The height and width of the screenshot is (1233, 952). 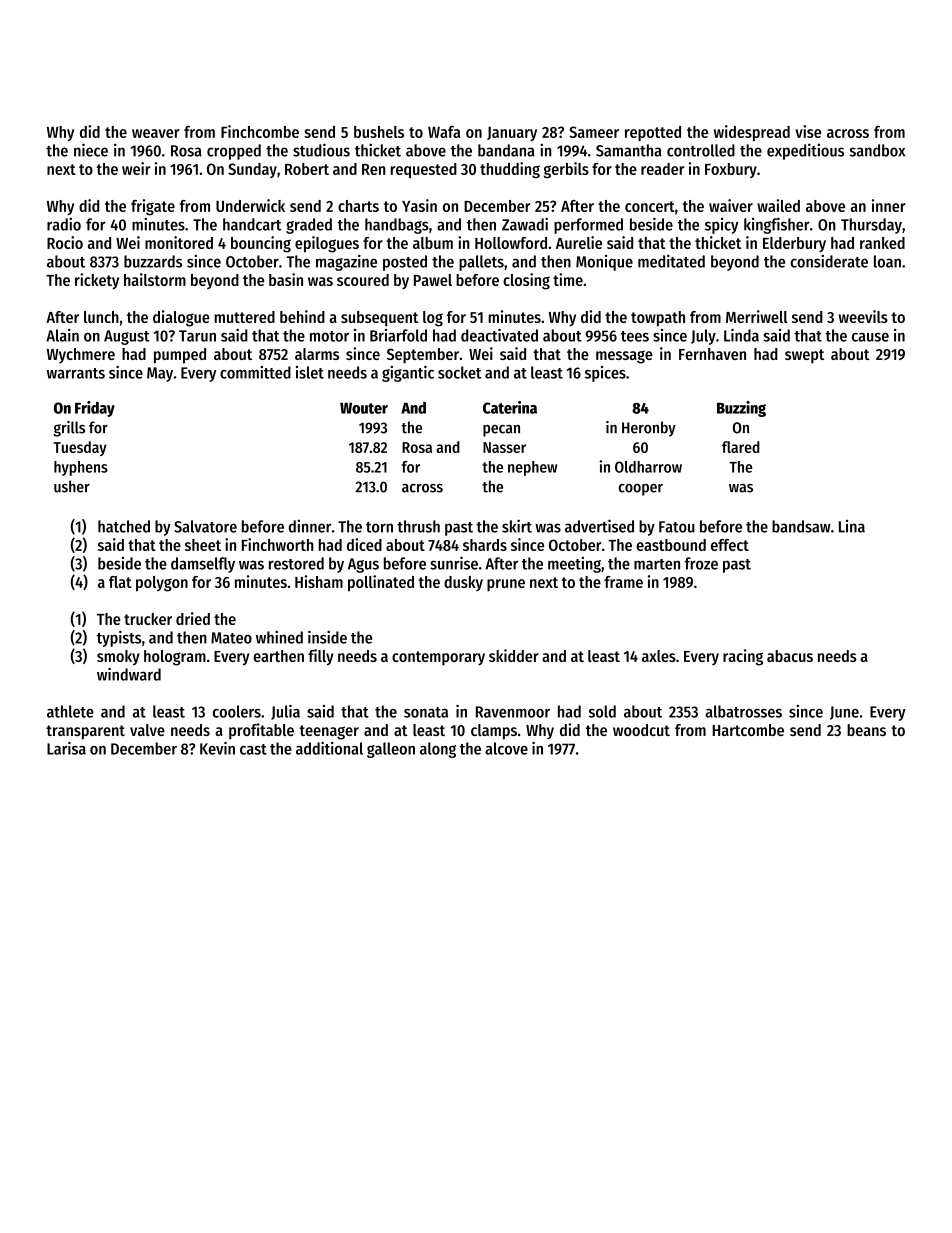 I want to click on Sameer, so click(x=594, y=132).
